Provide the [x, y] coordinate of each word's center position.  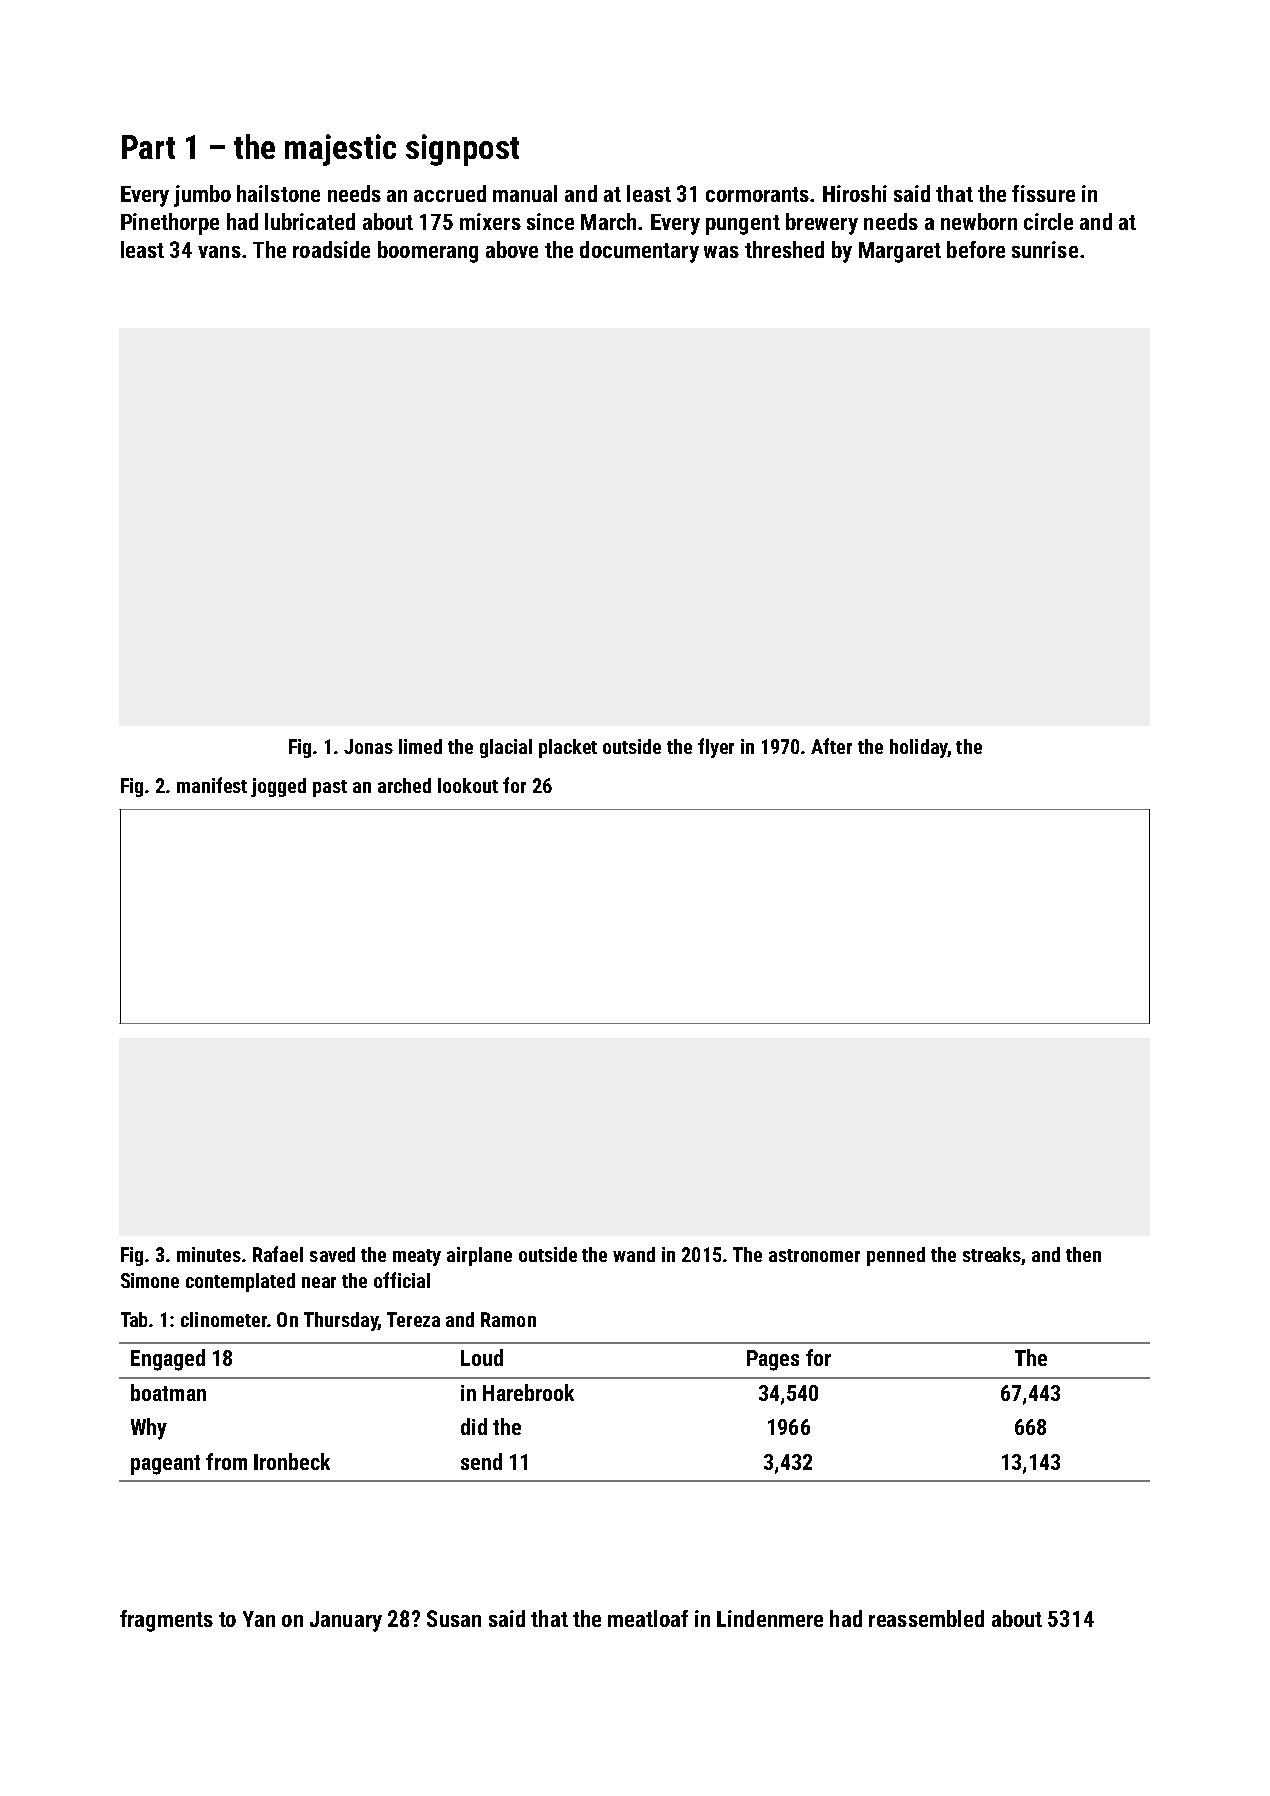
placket [568, 748]
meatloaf [648, 1618]
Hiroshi [855, 193]
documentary [639, 252]
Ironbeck [292, 1461]
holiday [919, 748]
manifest [212, 785]
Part [148, 147]
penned [896, 1256]
